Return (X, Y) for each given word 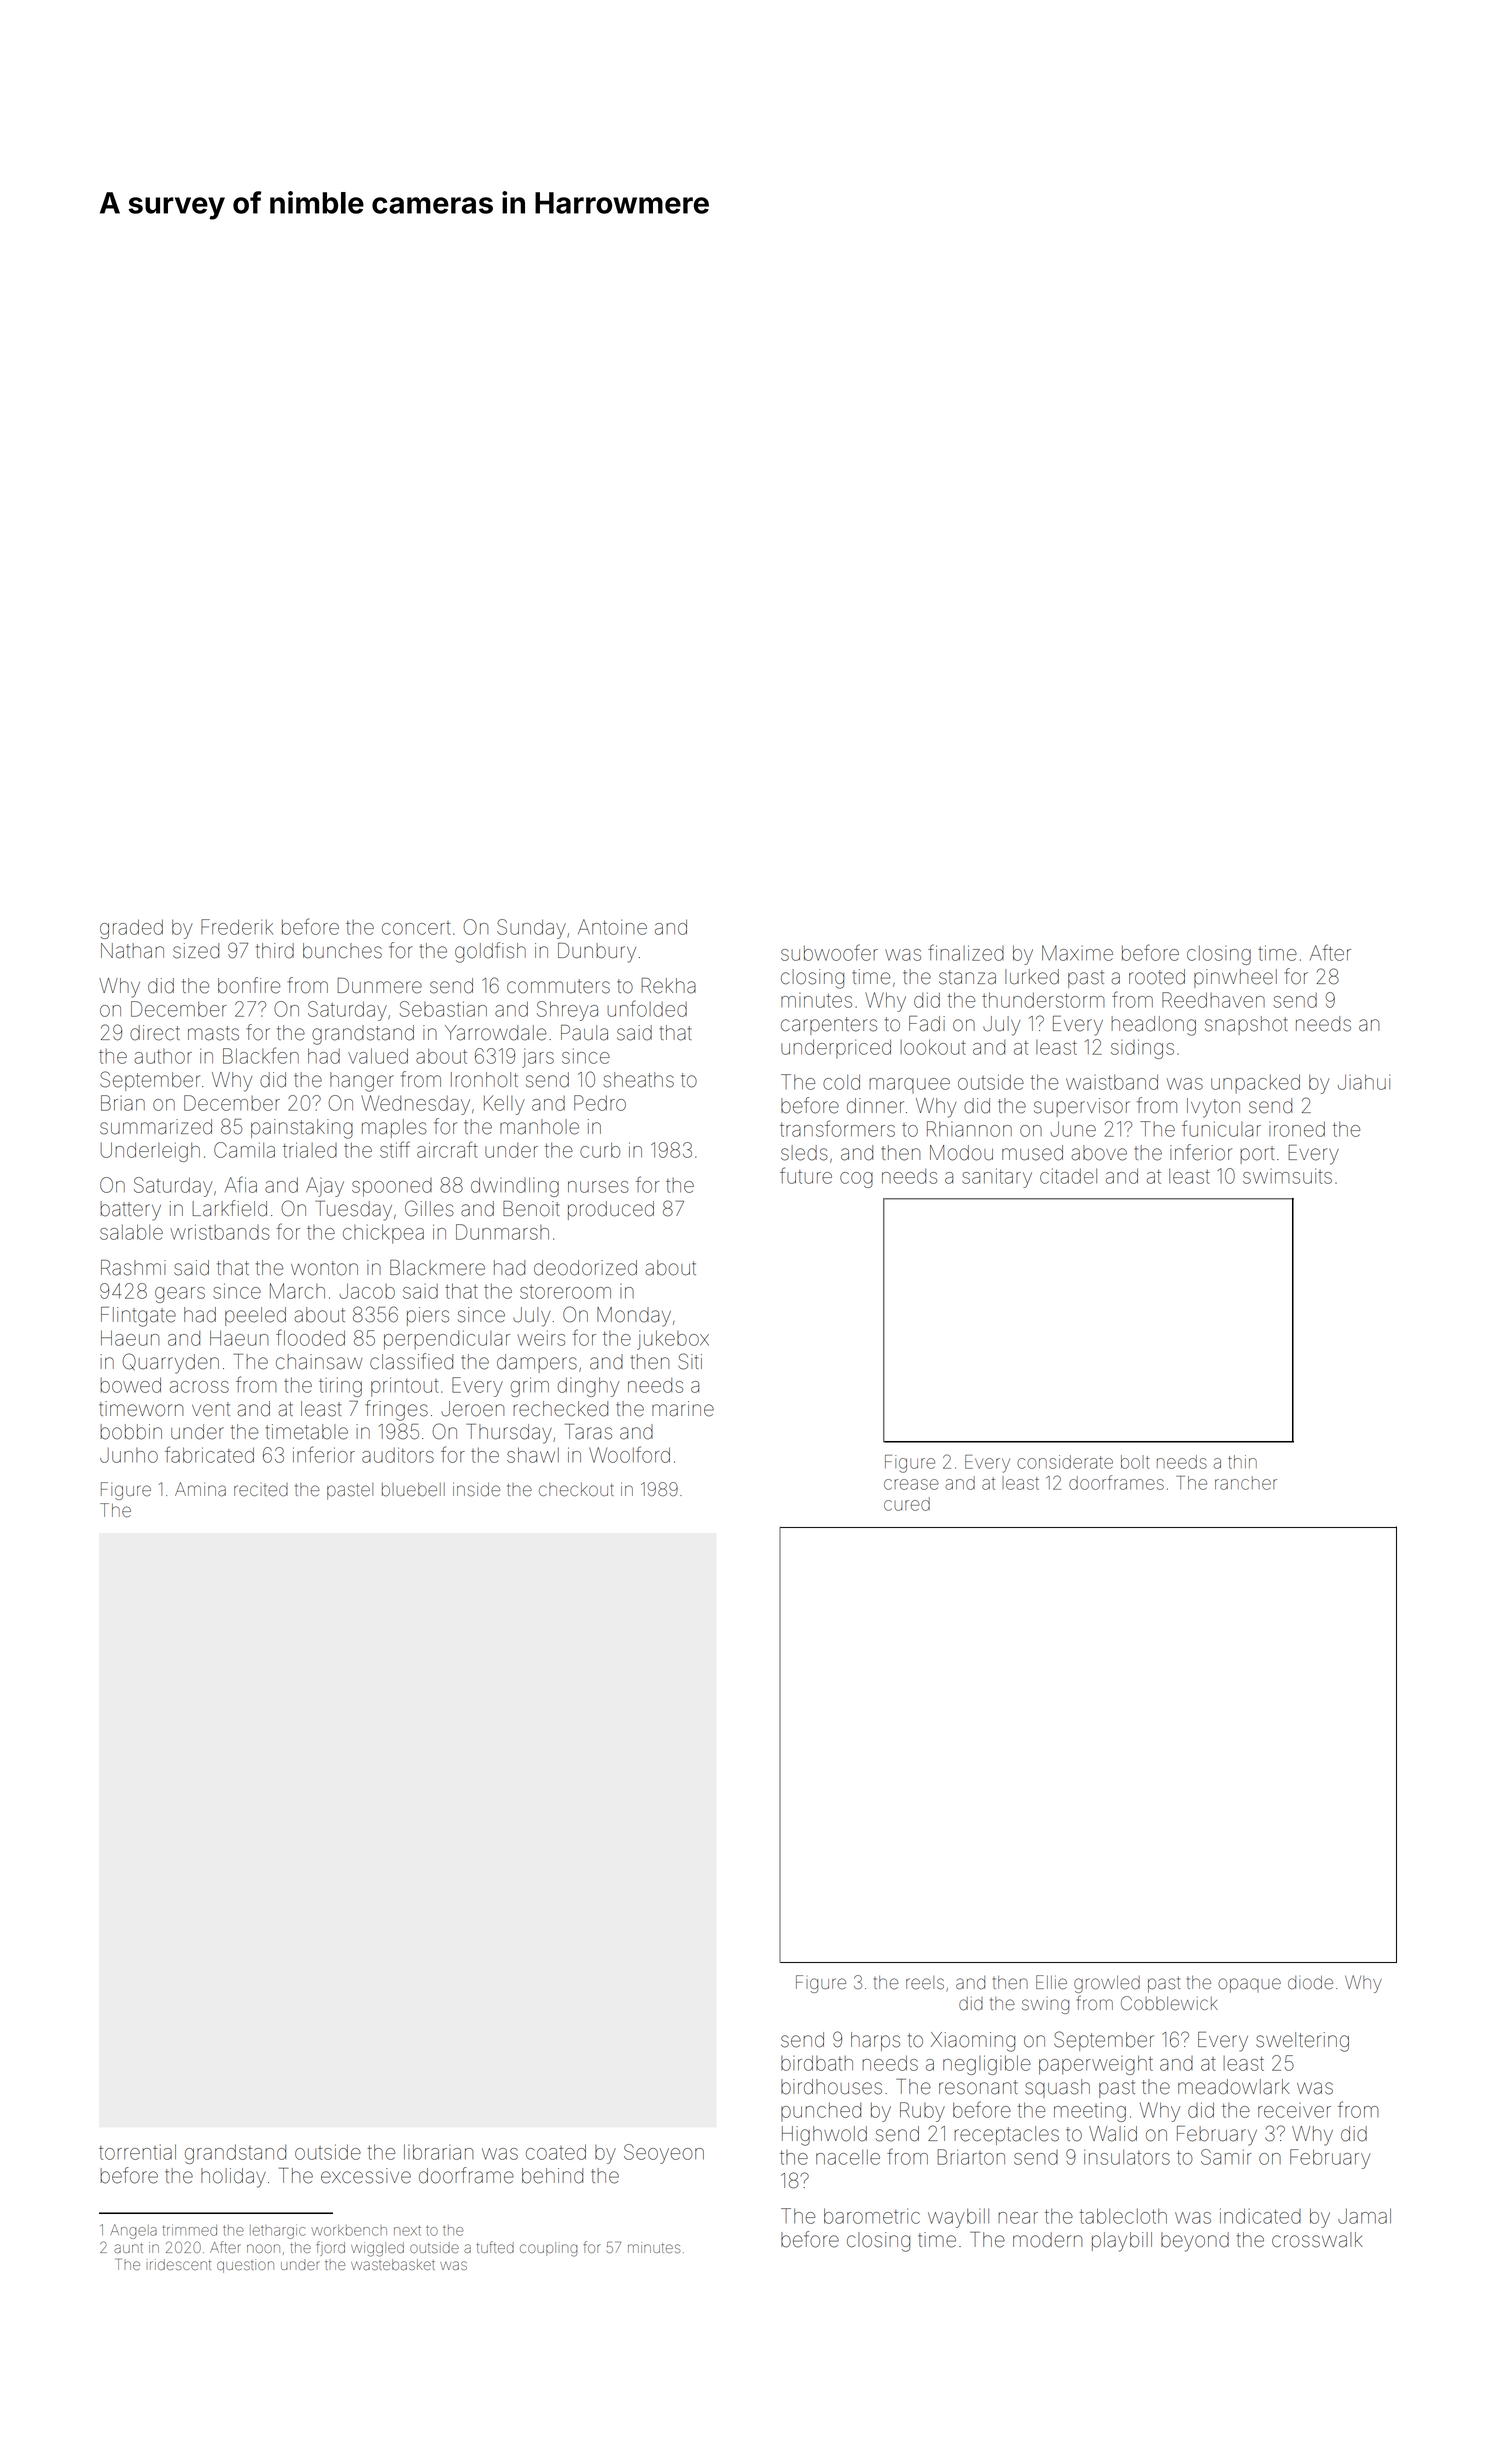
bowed (130, 1385)
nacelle (848, 2157)
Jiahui (1364, 1082)
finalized (966, 952)
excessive (366, 2176)
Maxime (1077, 953)
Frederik (237, 927)
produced (611, 1210)
